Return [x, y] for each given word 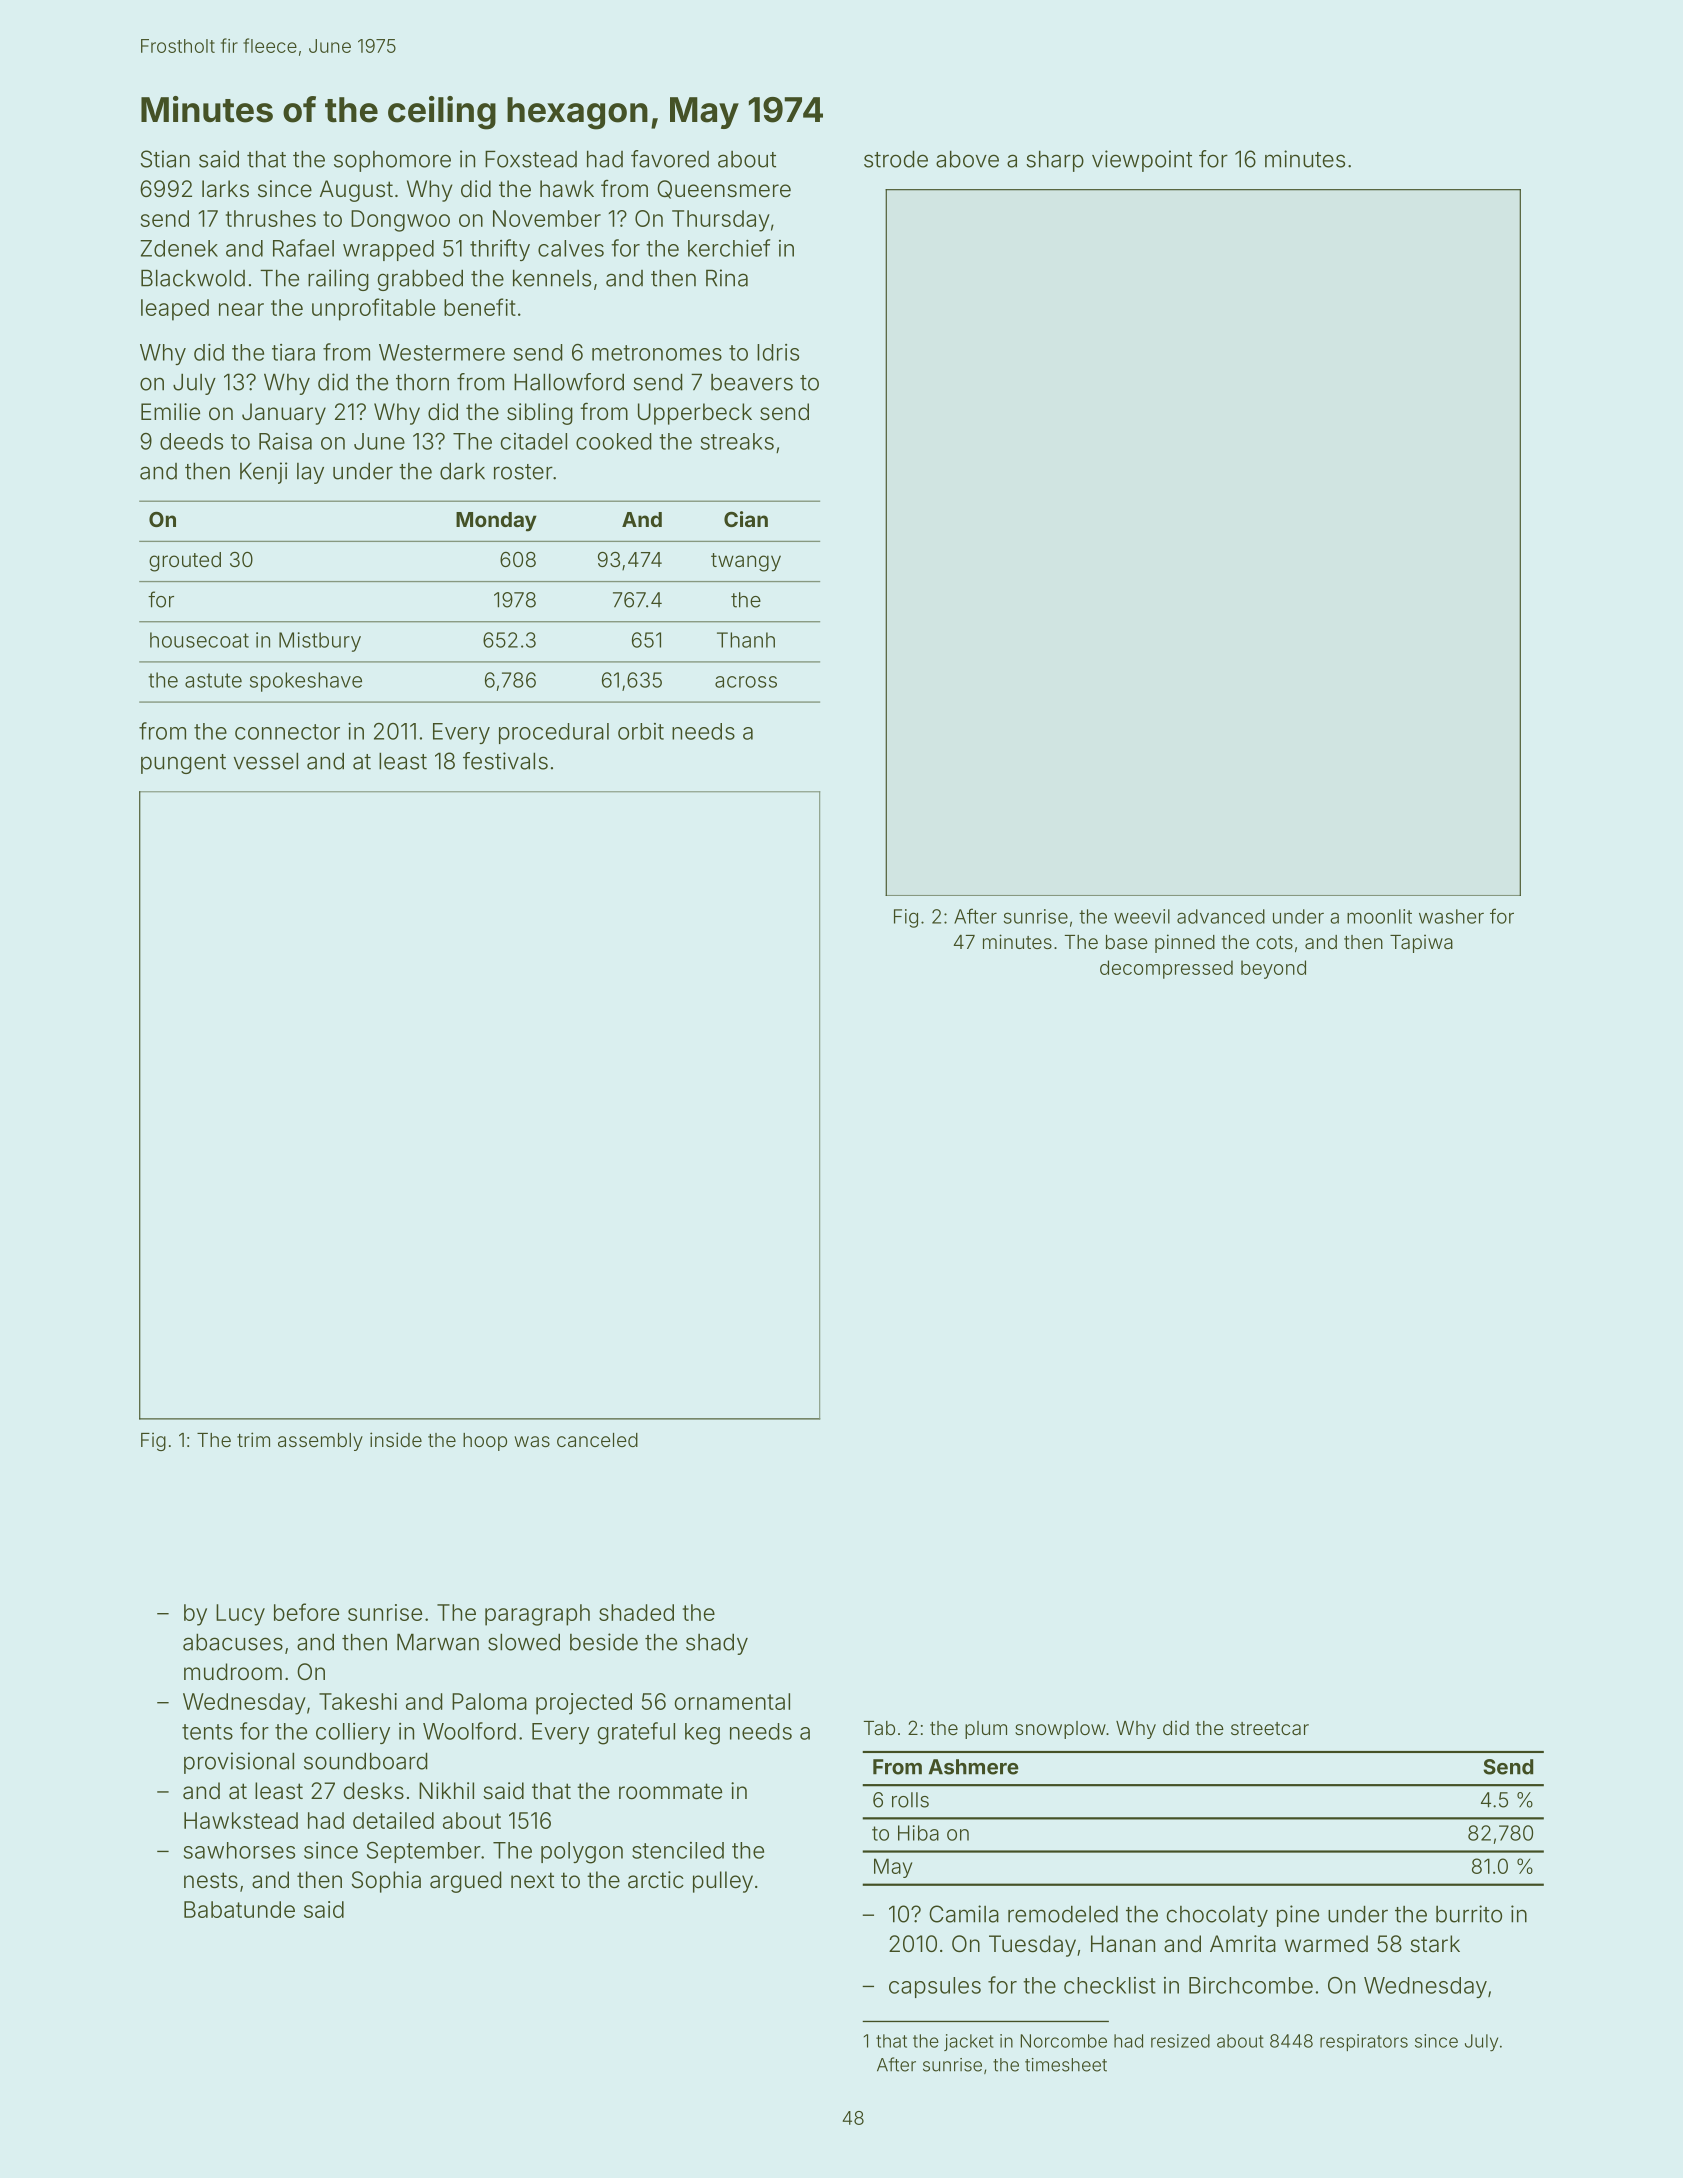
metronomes [657, 353]
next [532, 1880]
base [1127, 942]
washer [1451, 916]
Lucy [240, 1615]
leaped [175, 310]
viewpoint [1142, 161]
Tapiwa [1421, 943]
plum [986, 1730]
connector [287, 732]
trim [253, 1439]
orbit [641, 731]
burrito [1469, 1914]
